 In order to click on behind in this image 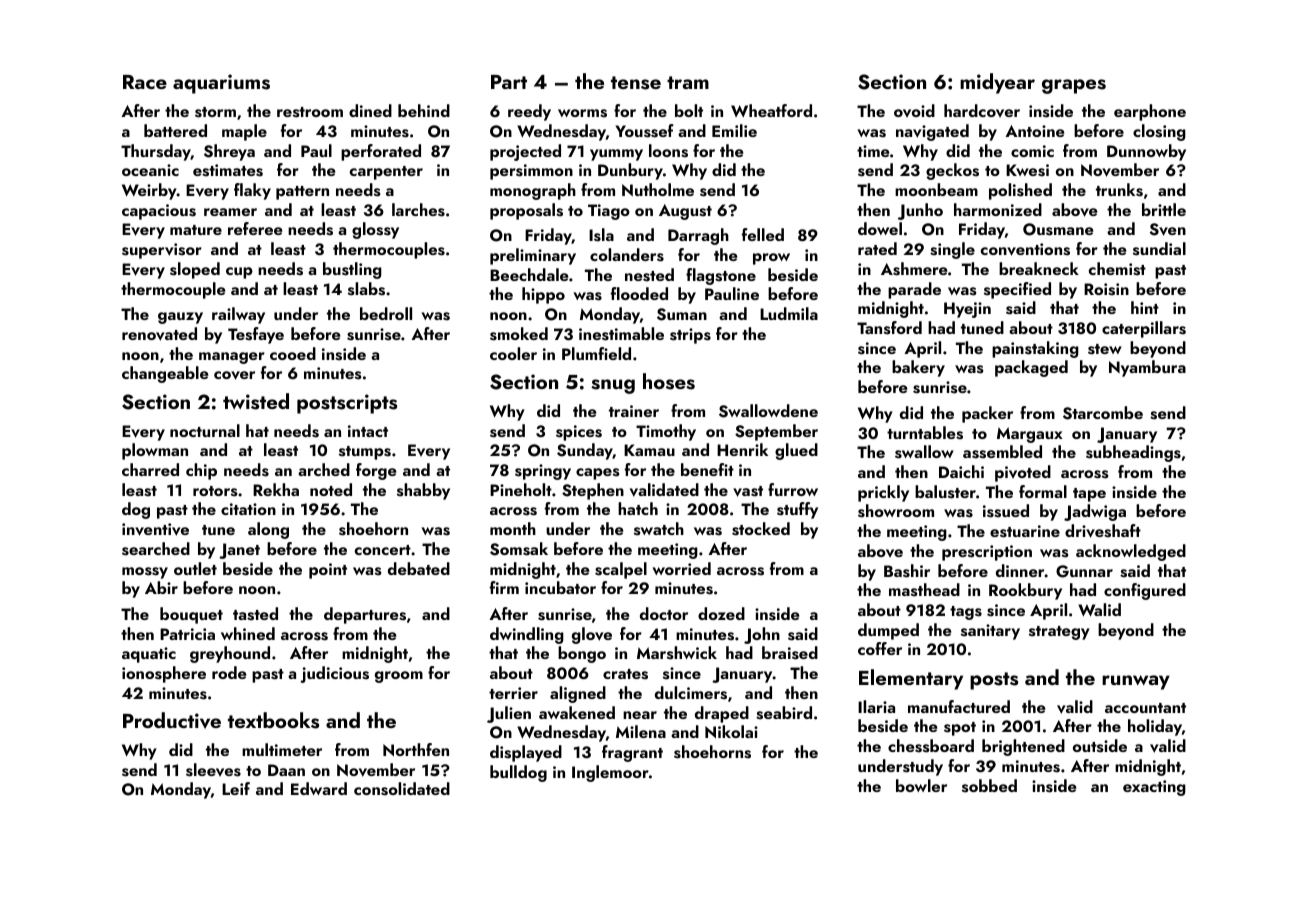, I will do `click(424, 110)`.
